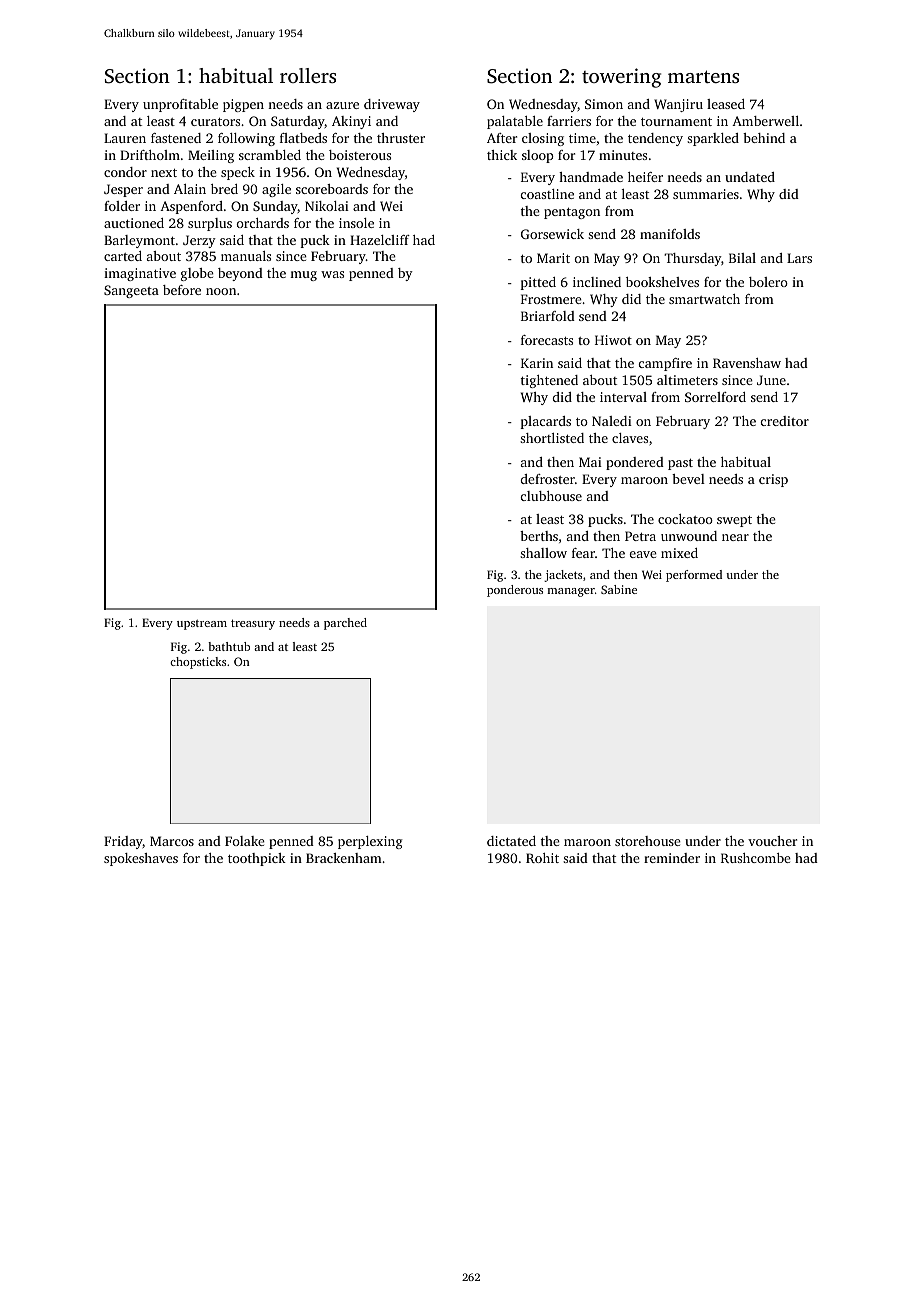 This document has width=924, height=1314. I want to click on spokeshaves, so click(141, 859).
